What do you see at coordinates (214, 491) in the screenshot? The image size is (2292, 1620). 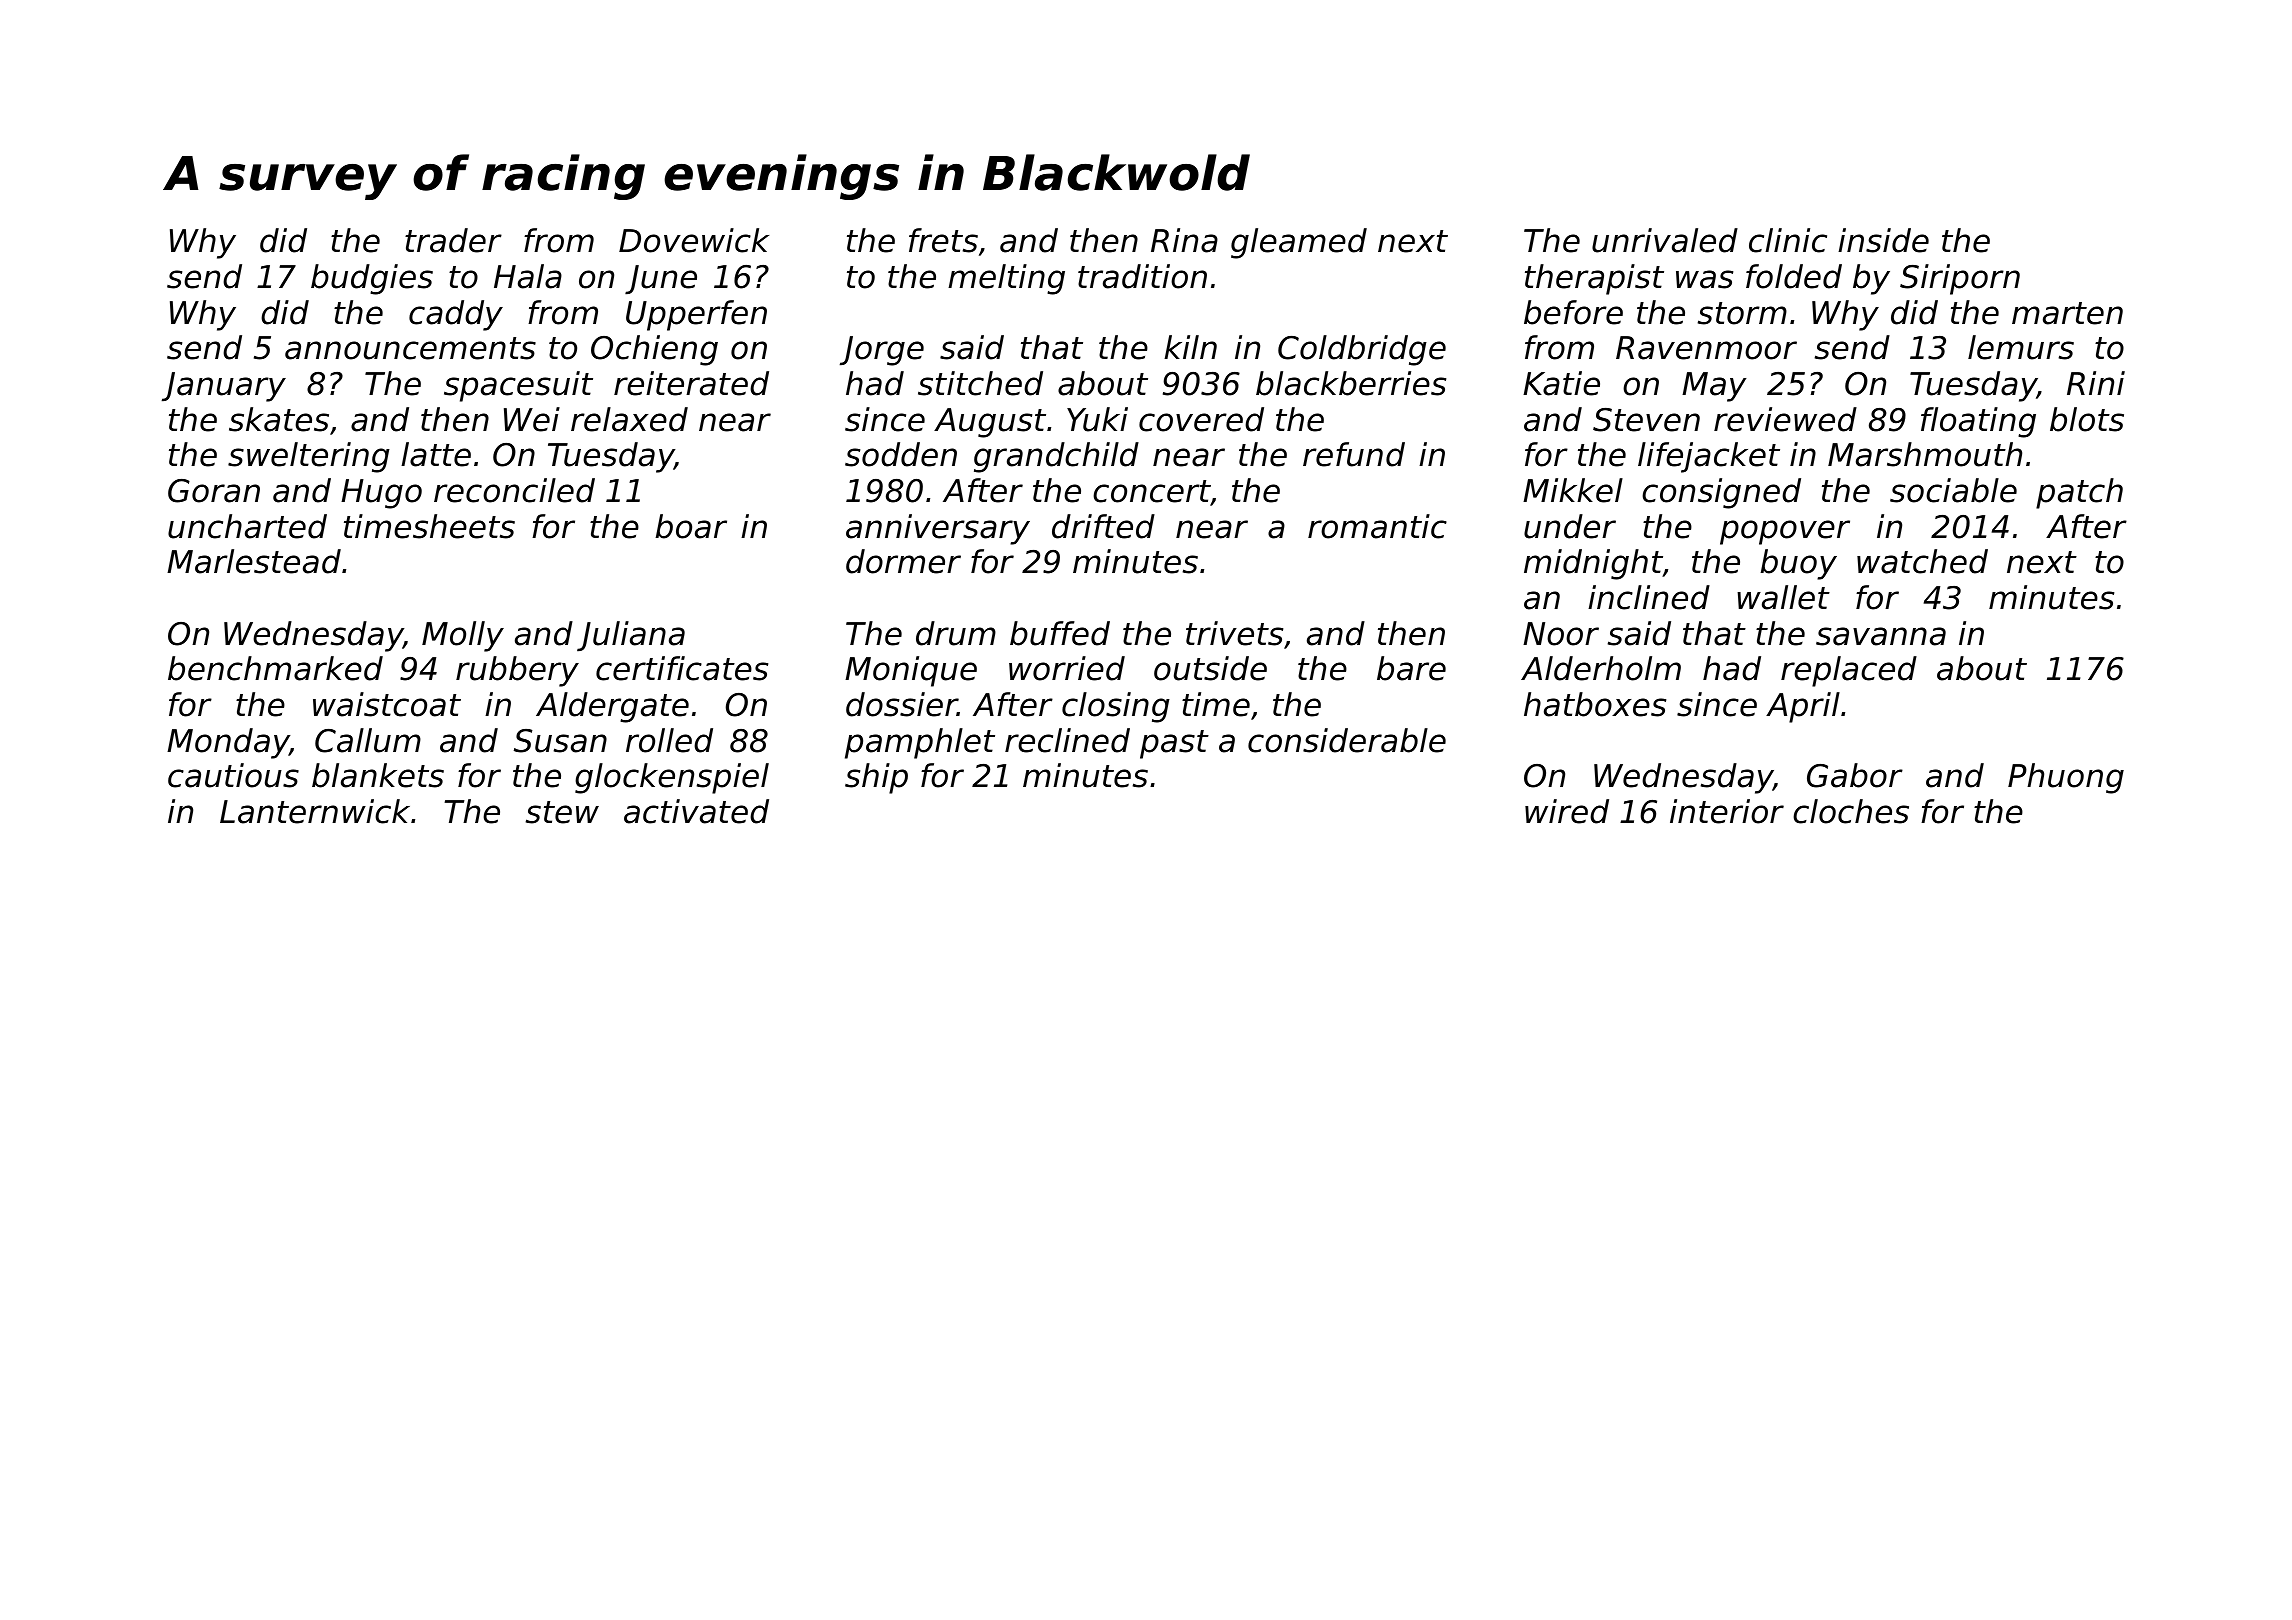 I see `Goran` at bounding box center [214, 491].
